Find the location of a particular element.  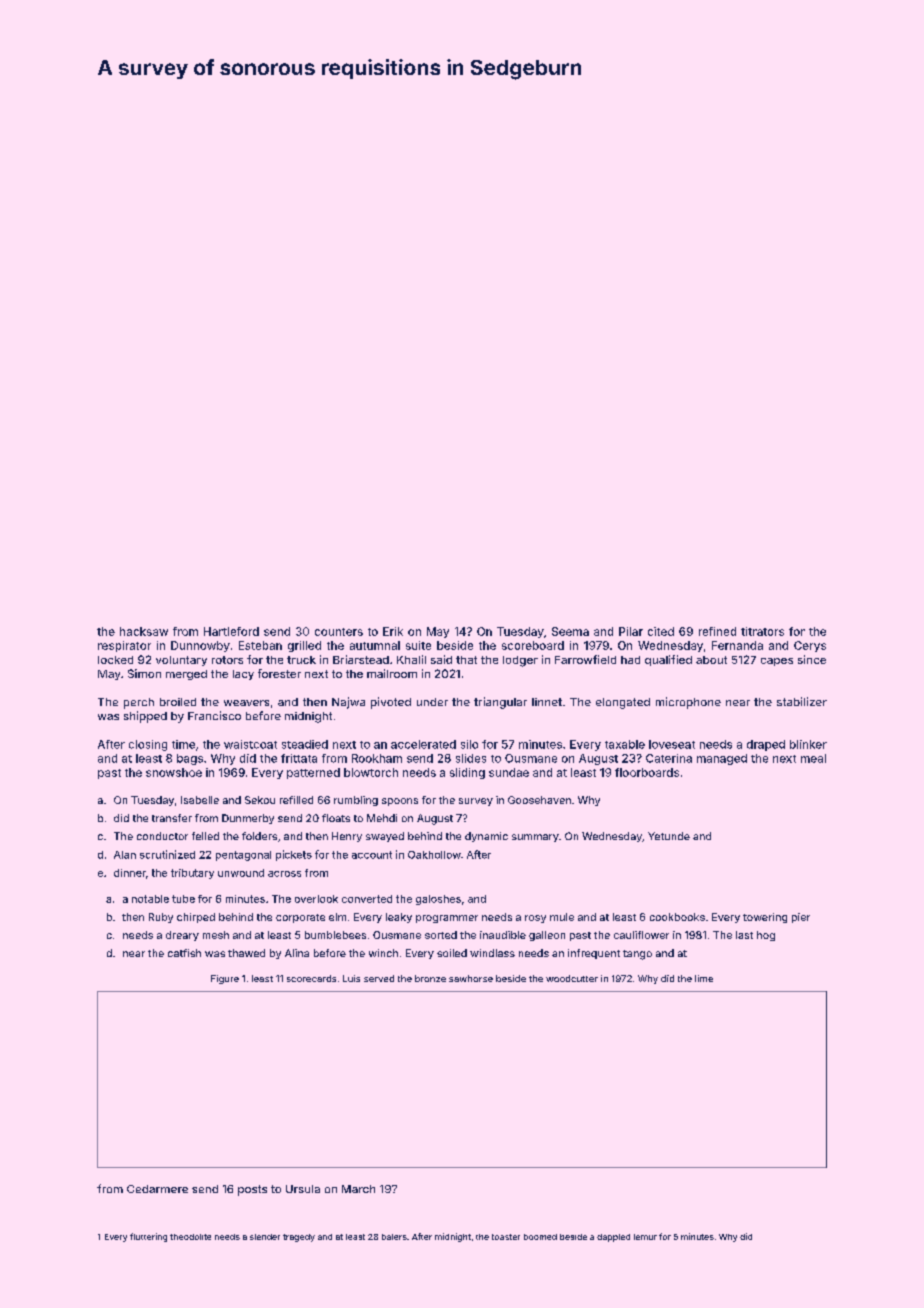

slides is located at coordinates (471, 758).
